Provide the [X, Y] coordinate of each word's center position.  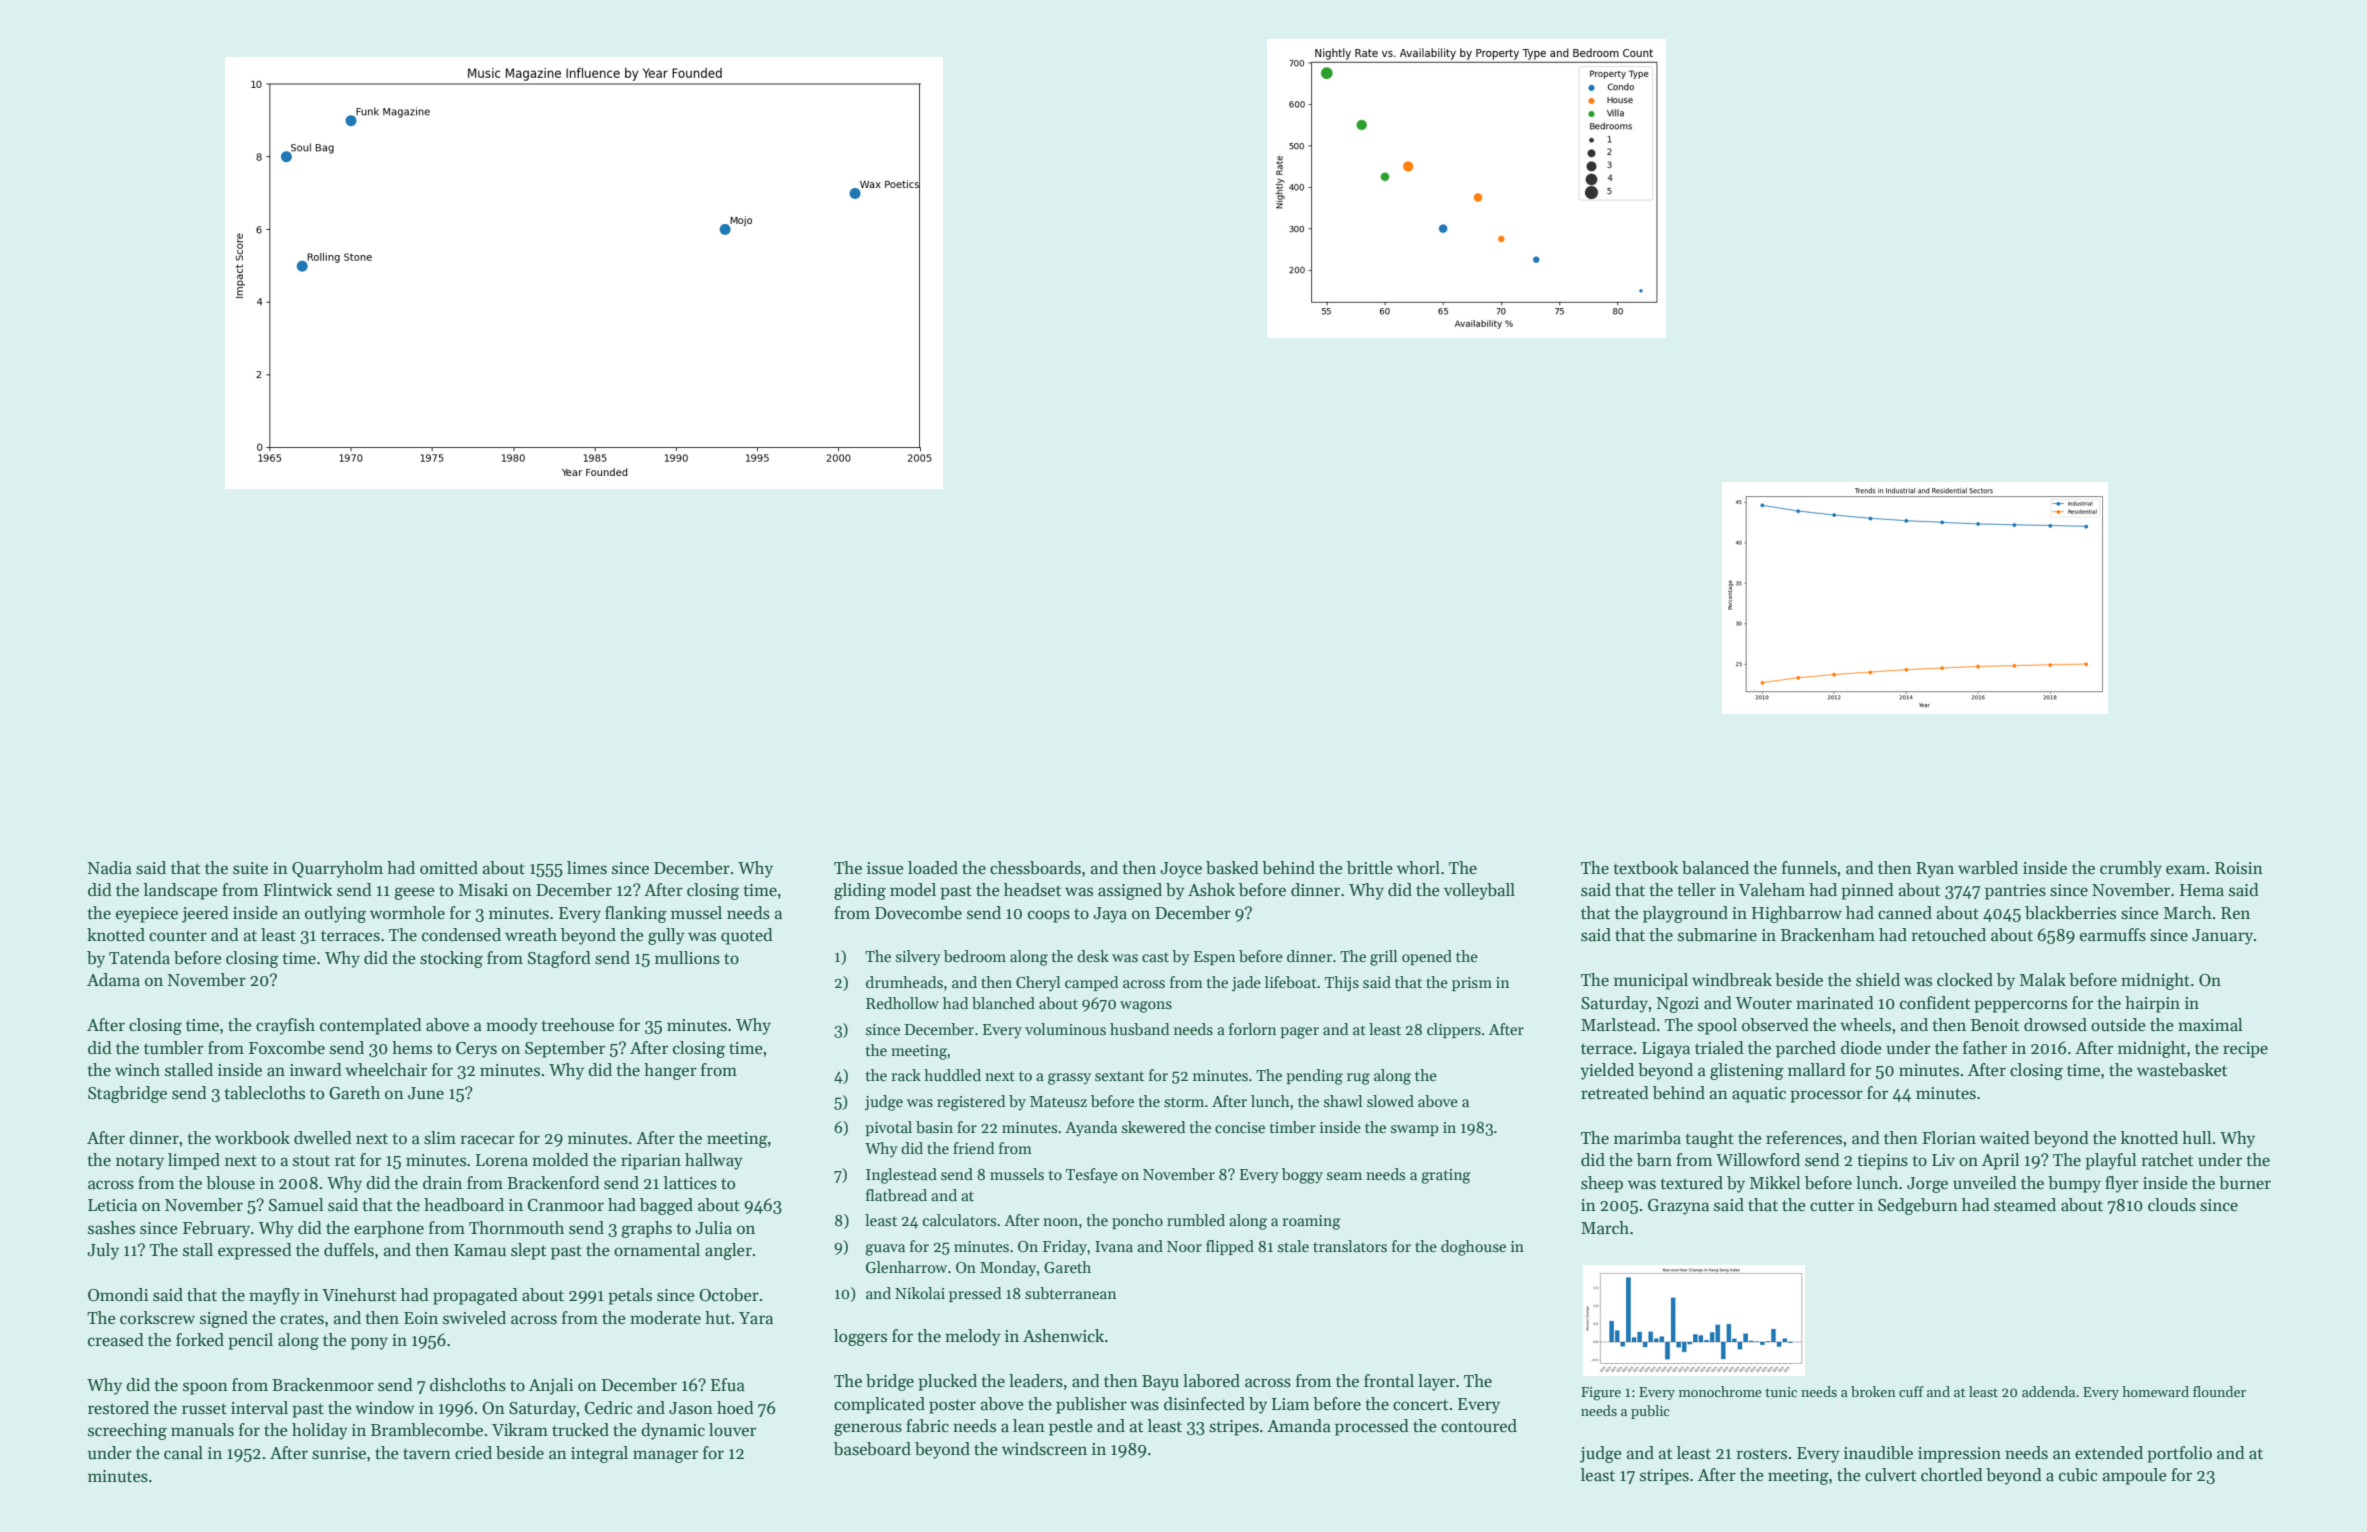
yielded [1607, 1071]
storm [1184, 1102]
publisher [1091, 1405]
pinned [1867, 891]
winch [137, 1070]
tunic [1781, 1392]
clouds [2172, 1205]
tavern [427, 1454]
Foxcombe [287, 1048]
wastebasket [2182, 1070]
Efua [728, 1385]
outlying [335, 914]
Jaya [1110, 915]
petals [630, 1296]
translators [1350, 1246]
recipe [2245, 1050]
